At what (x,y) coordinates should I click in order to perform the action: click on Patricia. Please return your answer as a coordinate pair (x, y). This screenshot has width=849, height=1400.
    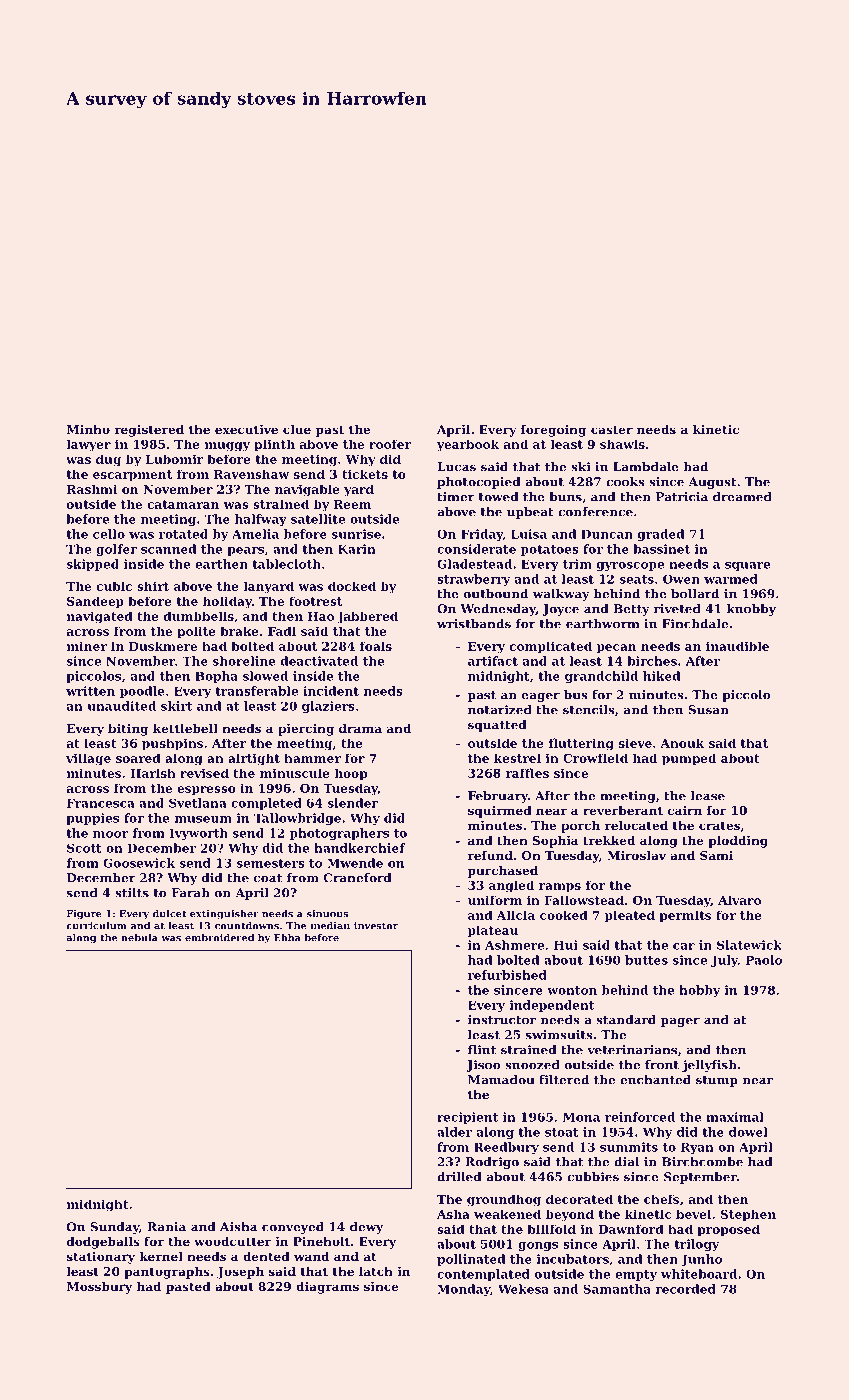
    Looking at the image, I should click on (682, 497).
